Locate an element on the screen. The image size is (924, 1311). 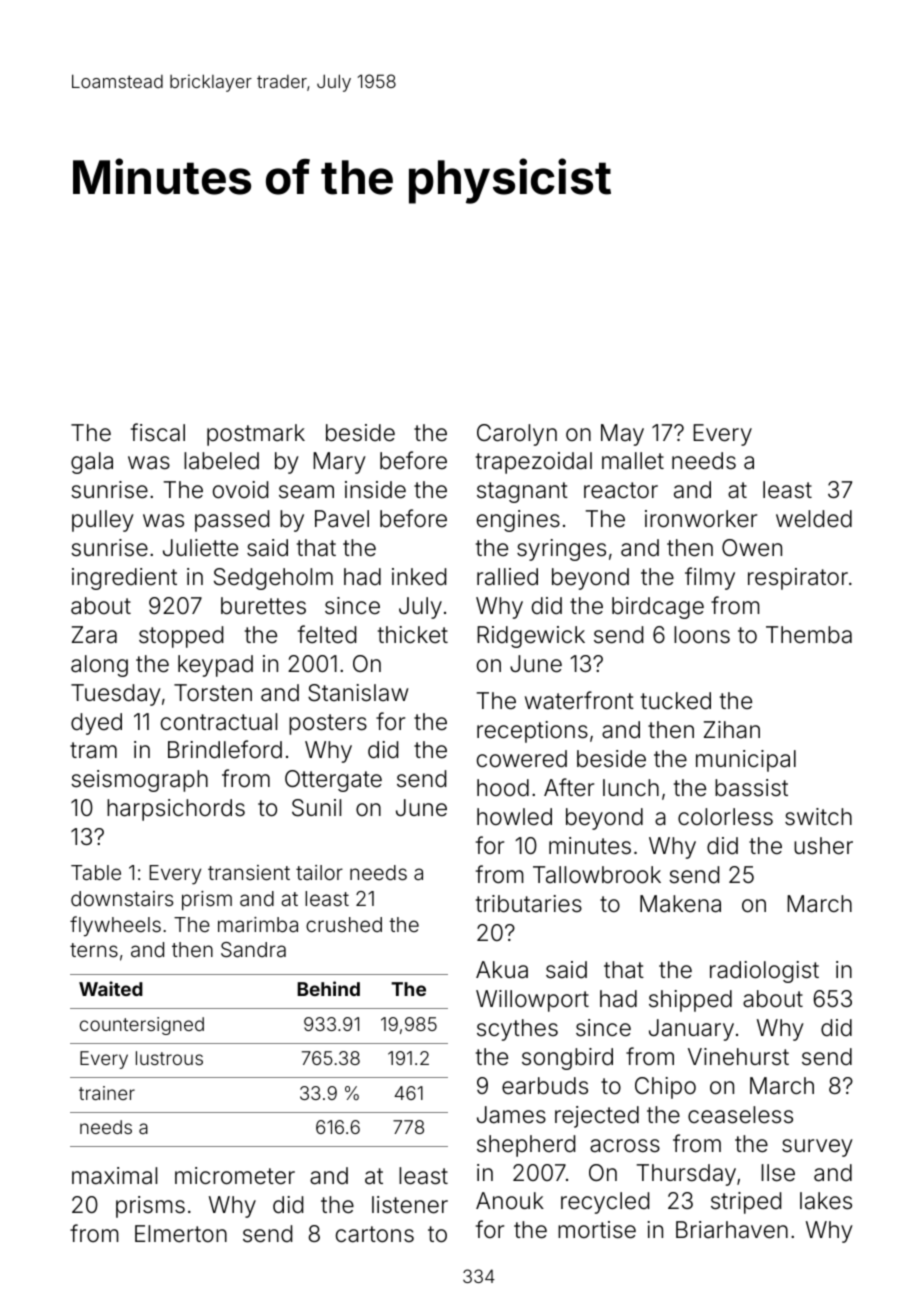
mortise is located at coordinates (597, 1230).
